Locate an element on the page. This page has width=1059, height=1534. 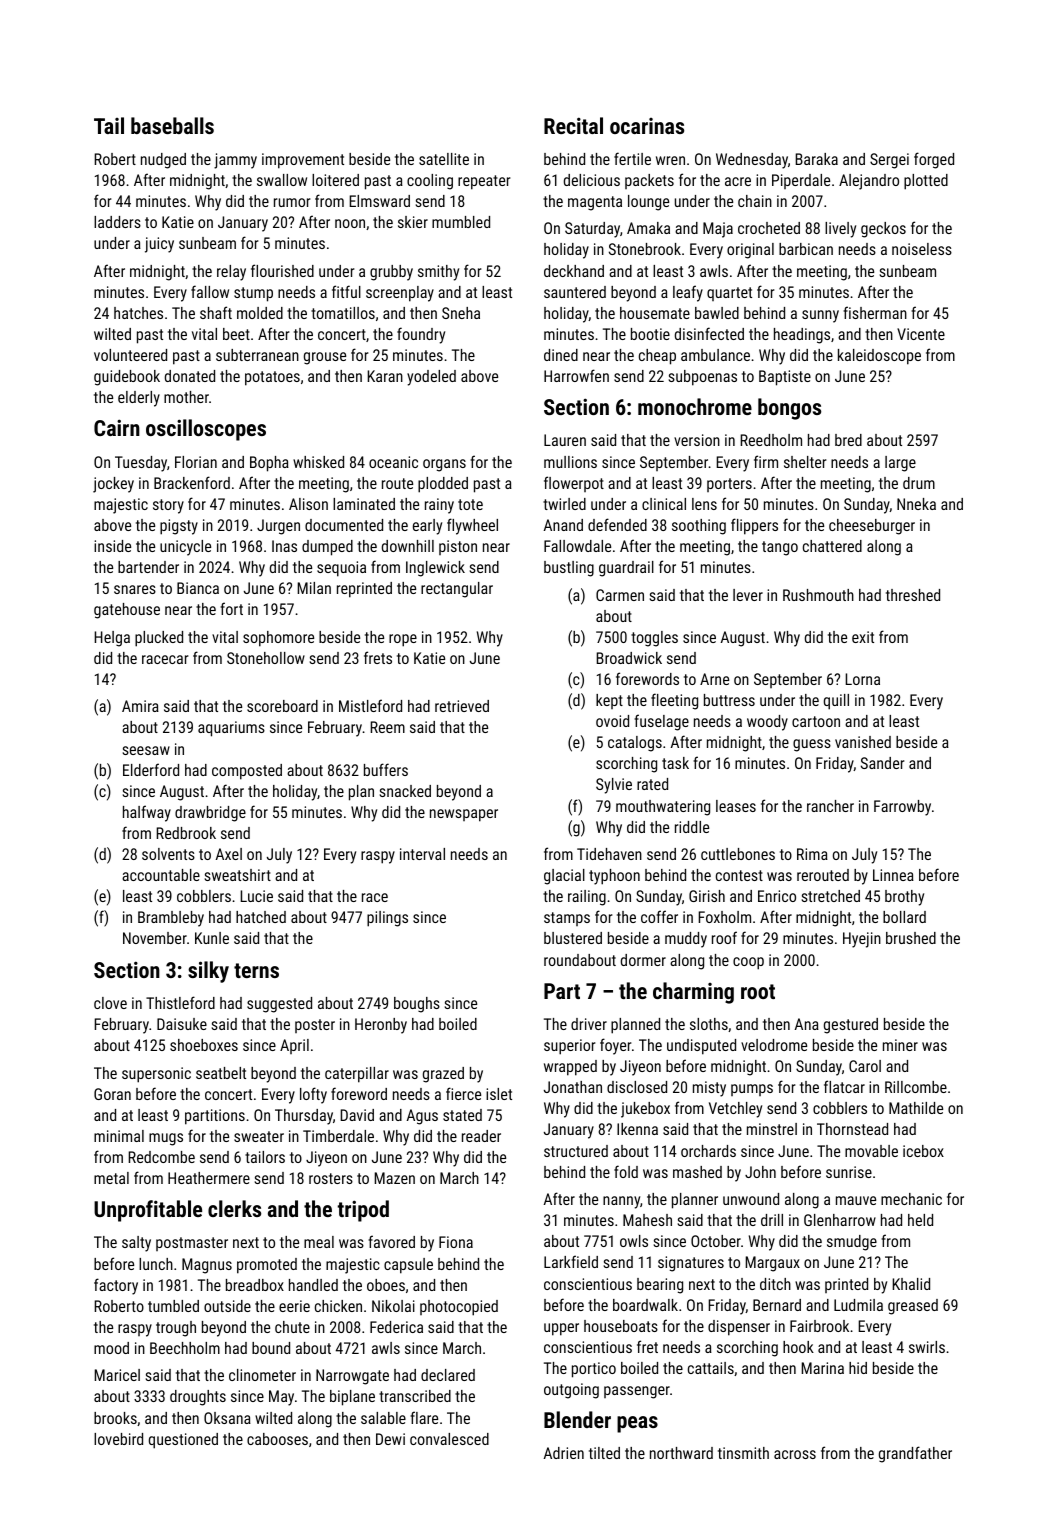
lunch is located at coordinates (156, 1264).
